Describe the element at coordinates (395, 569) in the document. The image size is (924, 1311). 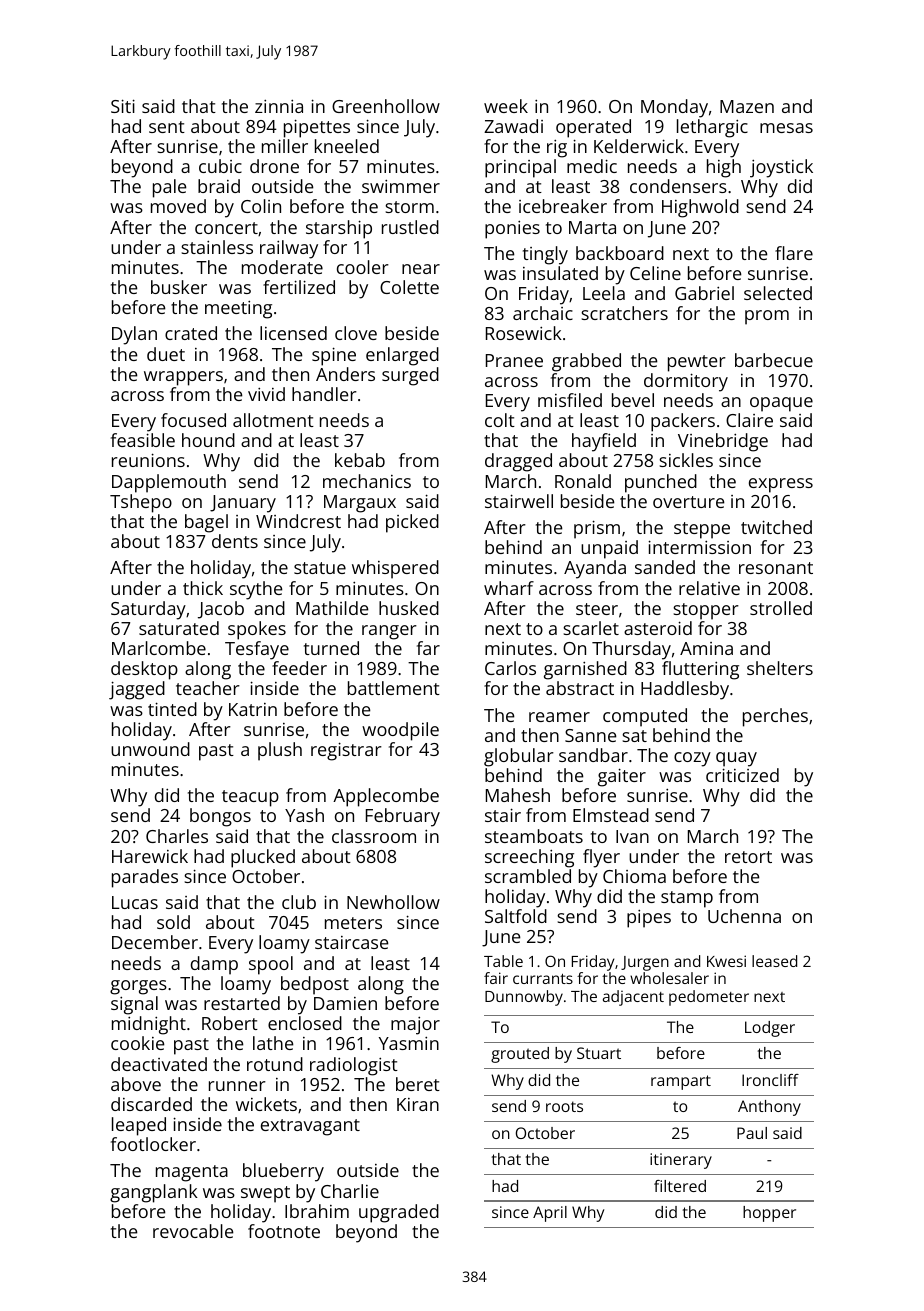
I see `whispered` at that location.
